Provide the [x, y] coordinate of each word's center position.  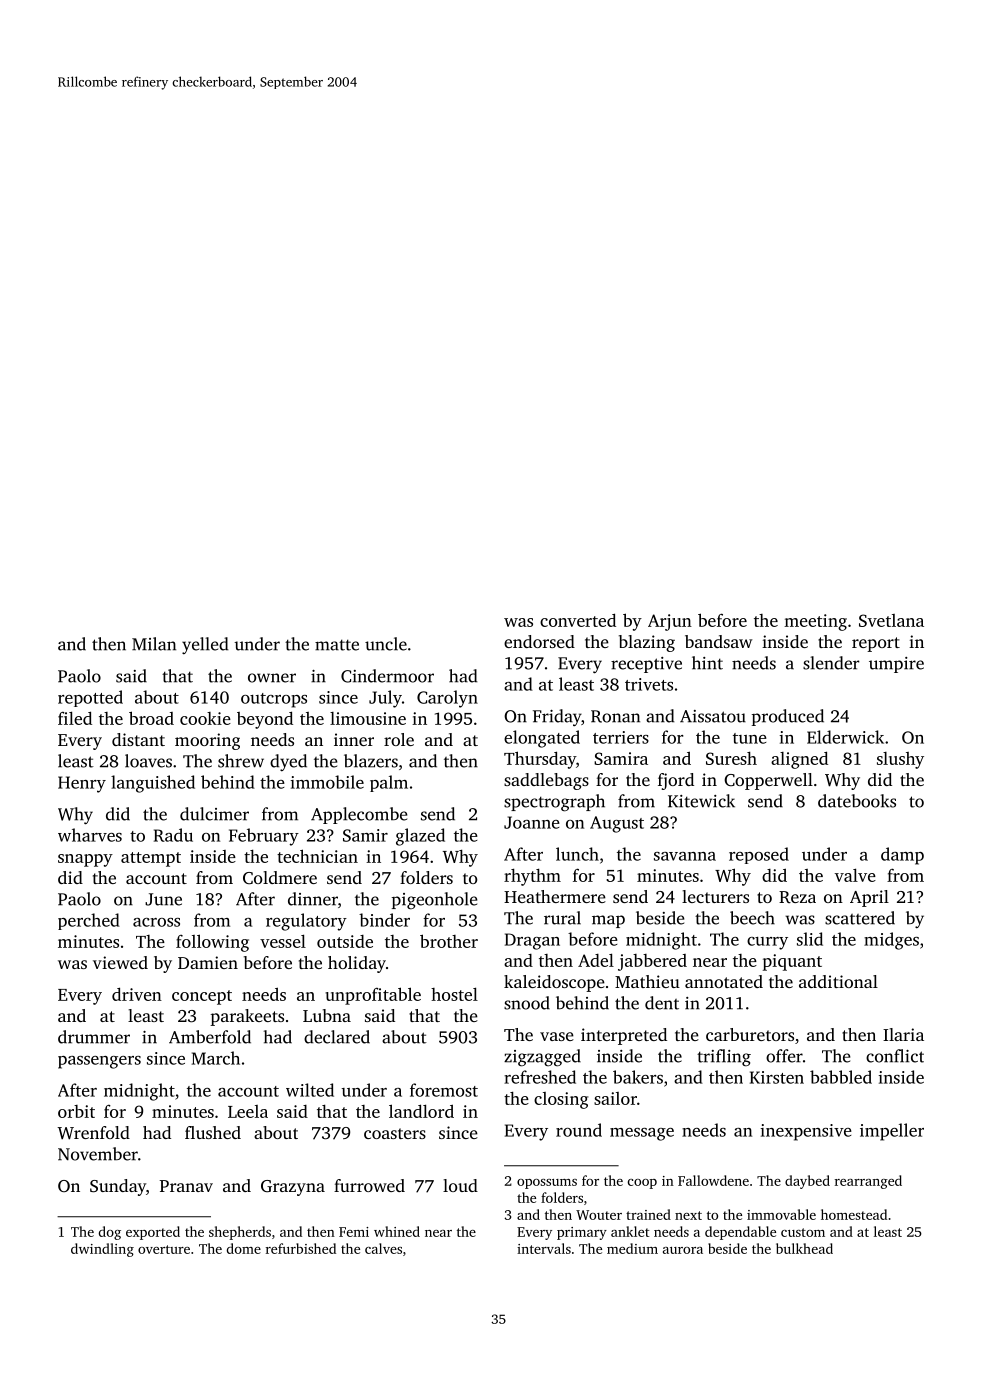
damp [902, 856]
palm [389, 783]
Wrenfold [93, 1133]
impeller [892, 1132]
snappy [85, 860]
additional [838, 981]
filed [75, 718]
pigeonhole [434, 901]
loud [460, 1185]
